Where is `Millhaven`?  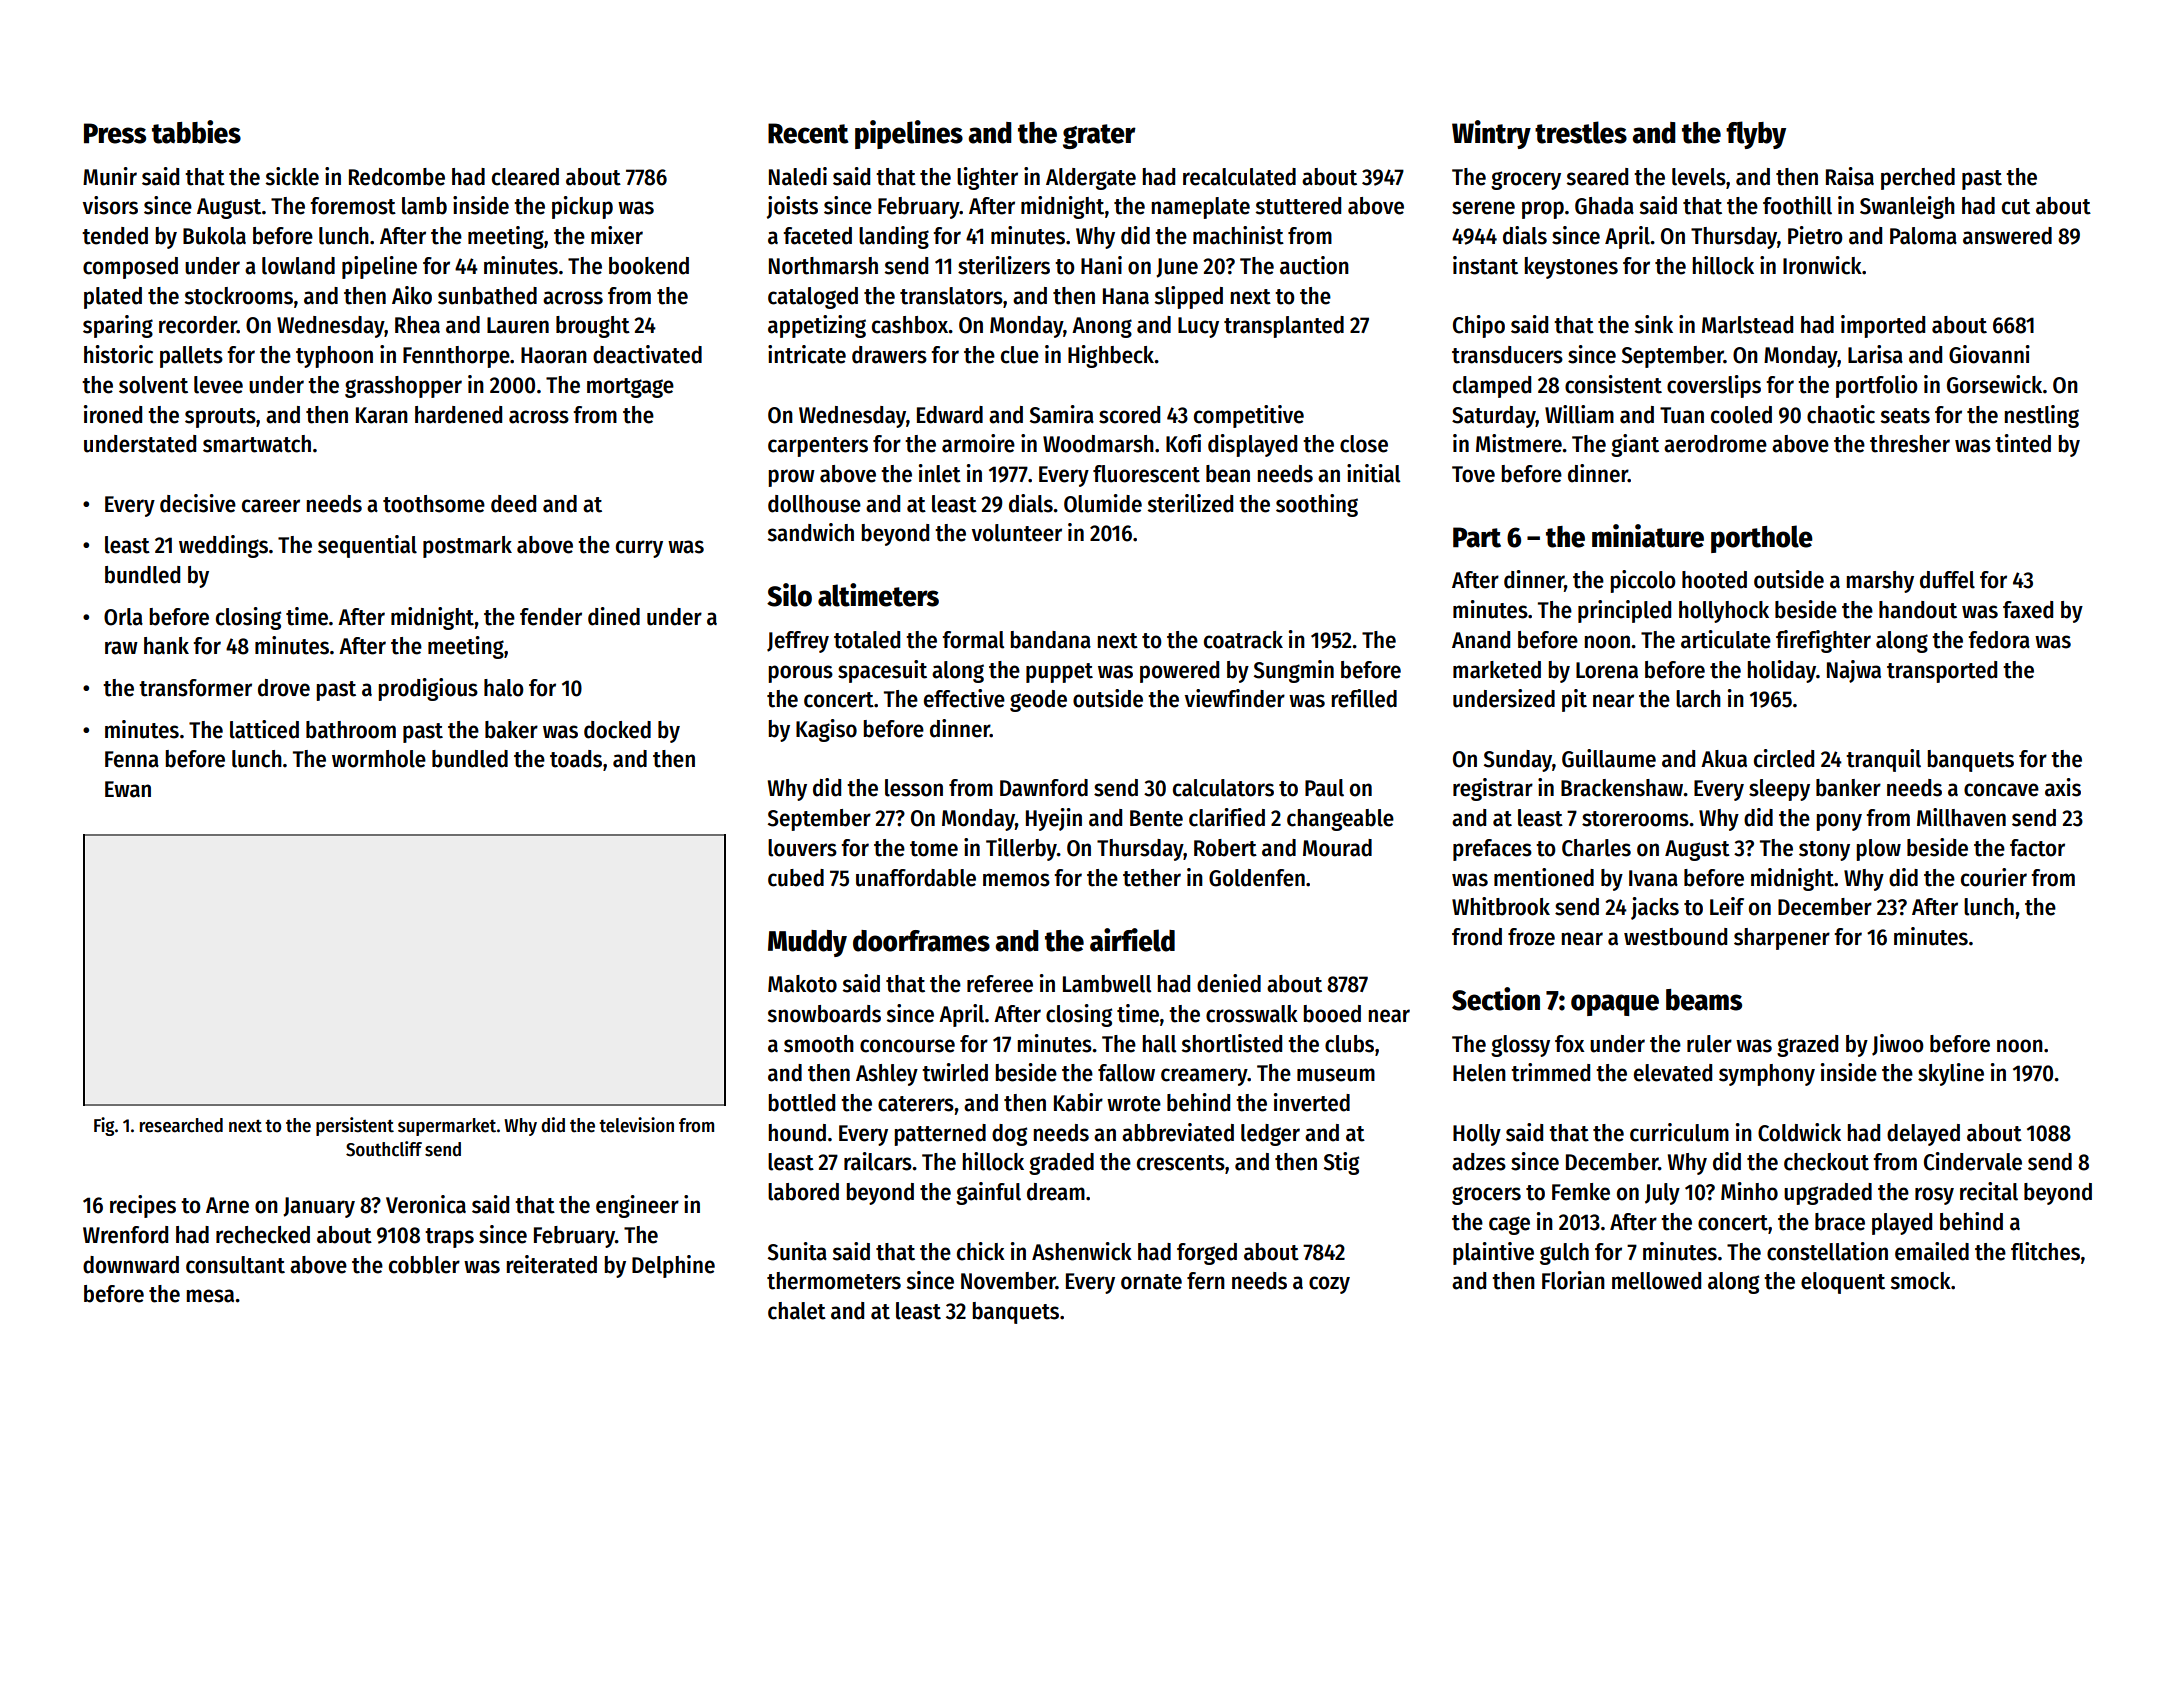 Millhaven is located at coordinates (1961, 817).
